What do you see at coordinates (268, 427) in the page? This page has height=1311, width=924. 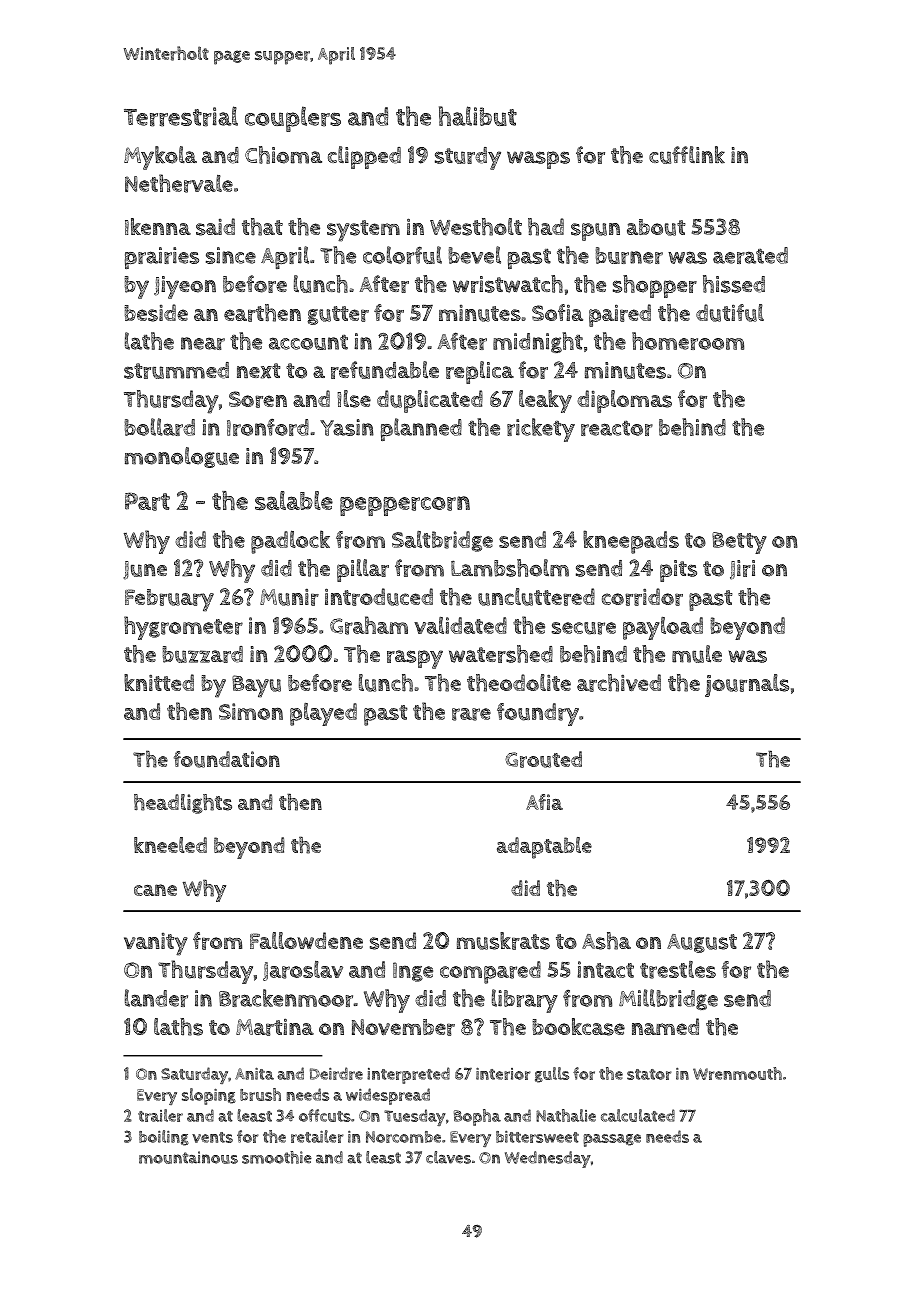 I see `Ironford` at bounding box center [268, 427].
